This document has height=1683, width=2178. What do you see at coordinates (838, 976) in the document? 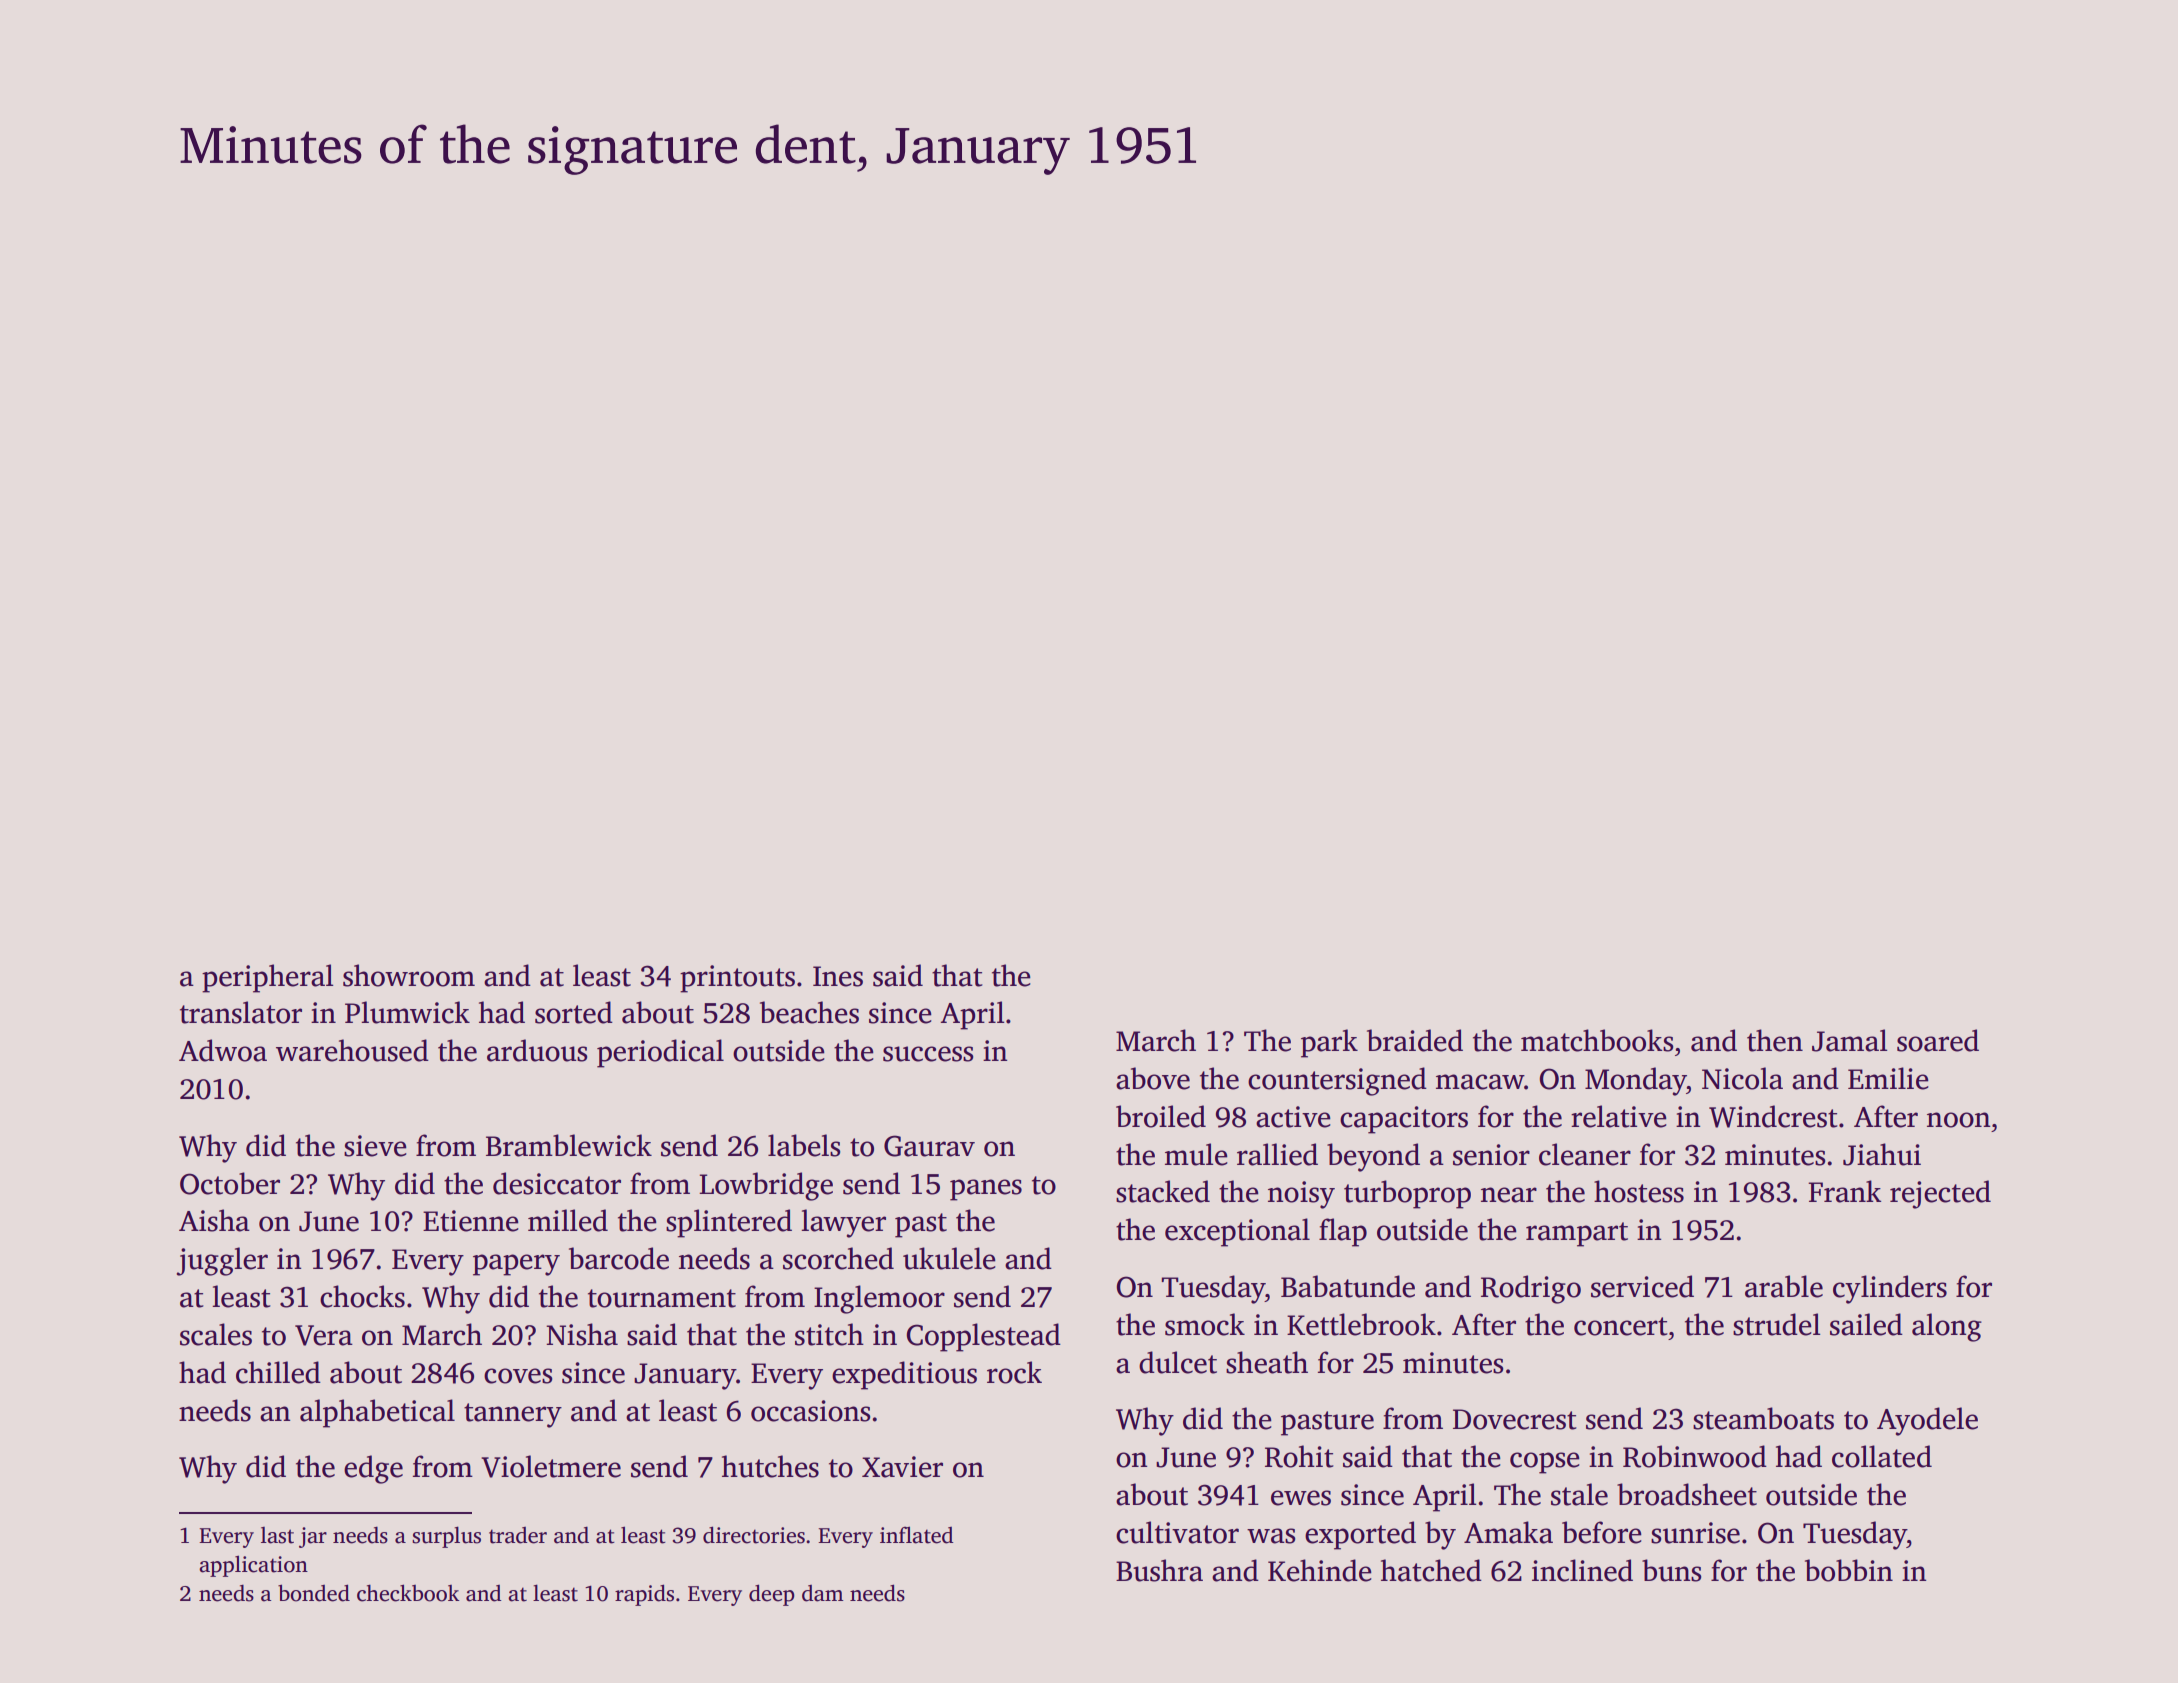
I see `Ines` at bounding box center [838, 976].
